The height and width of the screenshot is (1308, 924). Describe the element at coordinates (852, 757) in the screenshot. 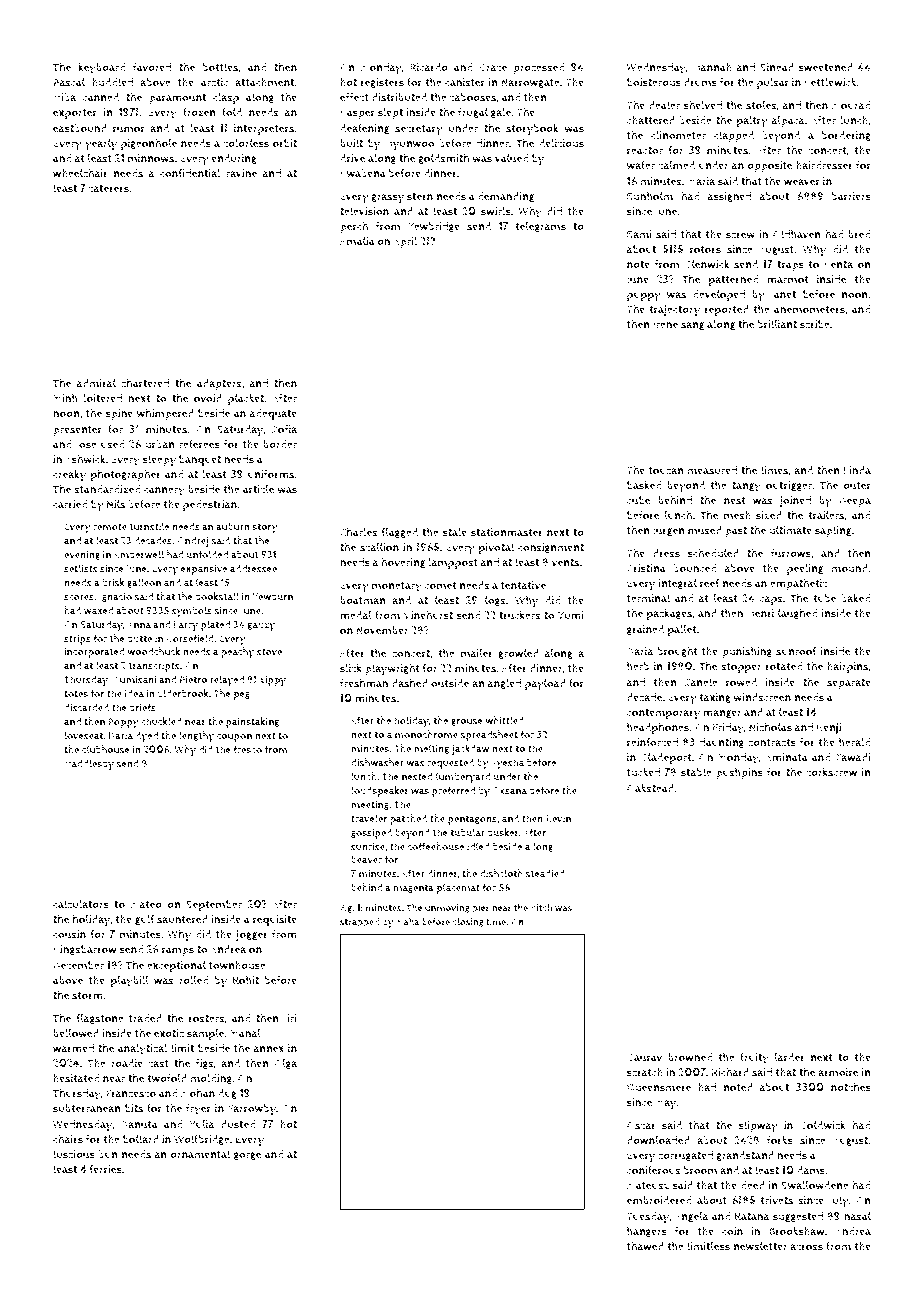

I see `Zawadi` at that location.
